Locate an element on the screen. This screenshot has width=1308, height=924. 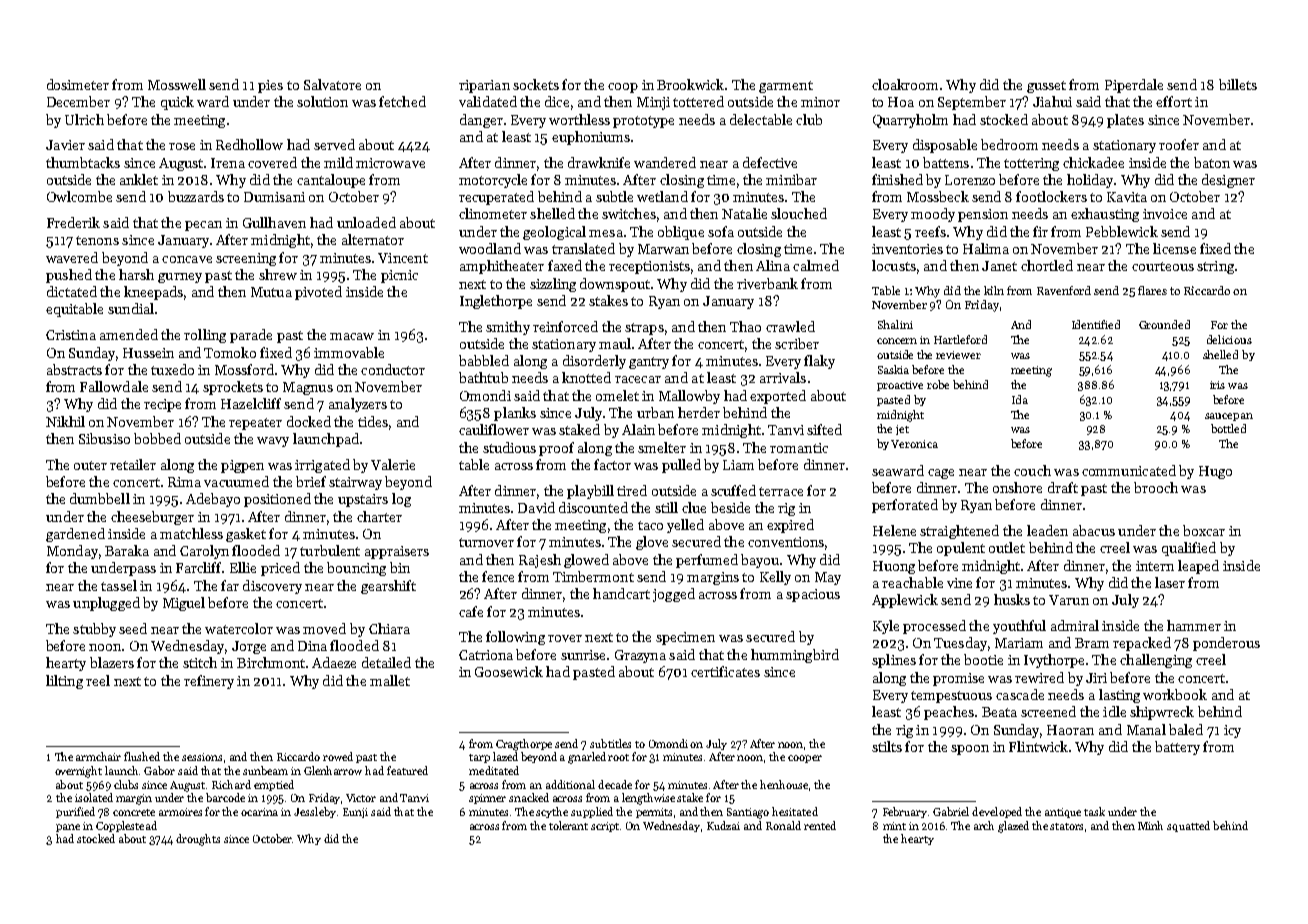
license is located at coordinates (1174, 248).
